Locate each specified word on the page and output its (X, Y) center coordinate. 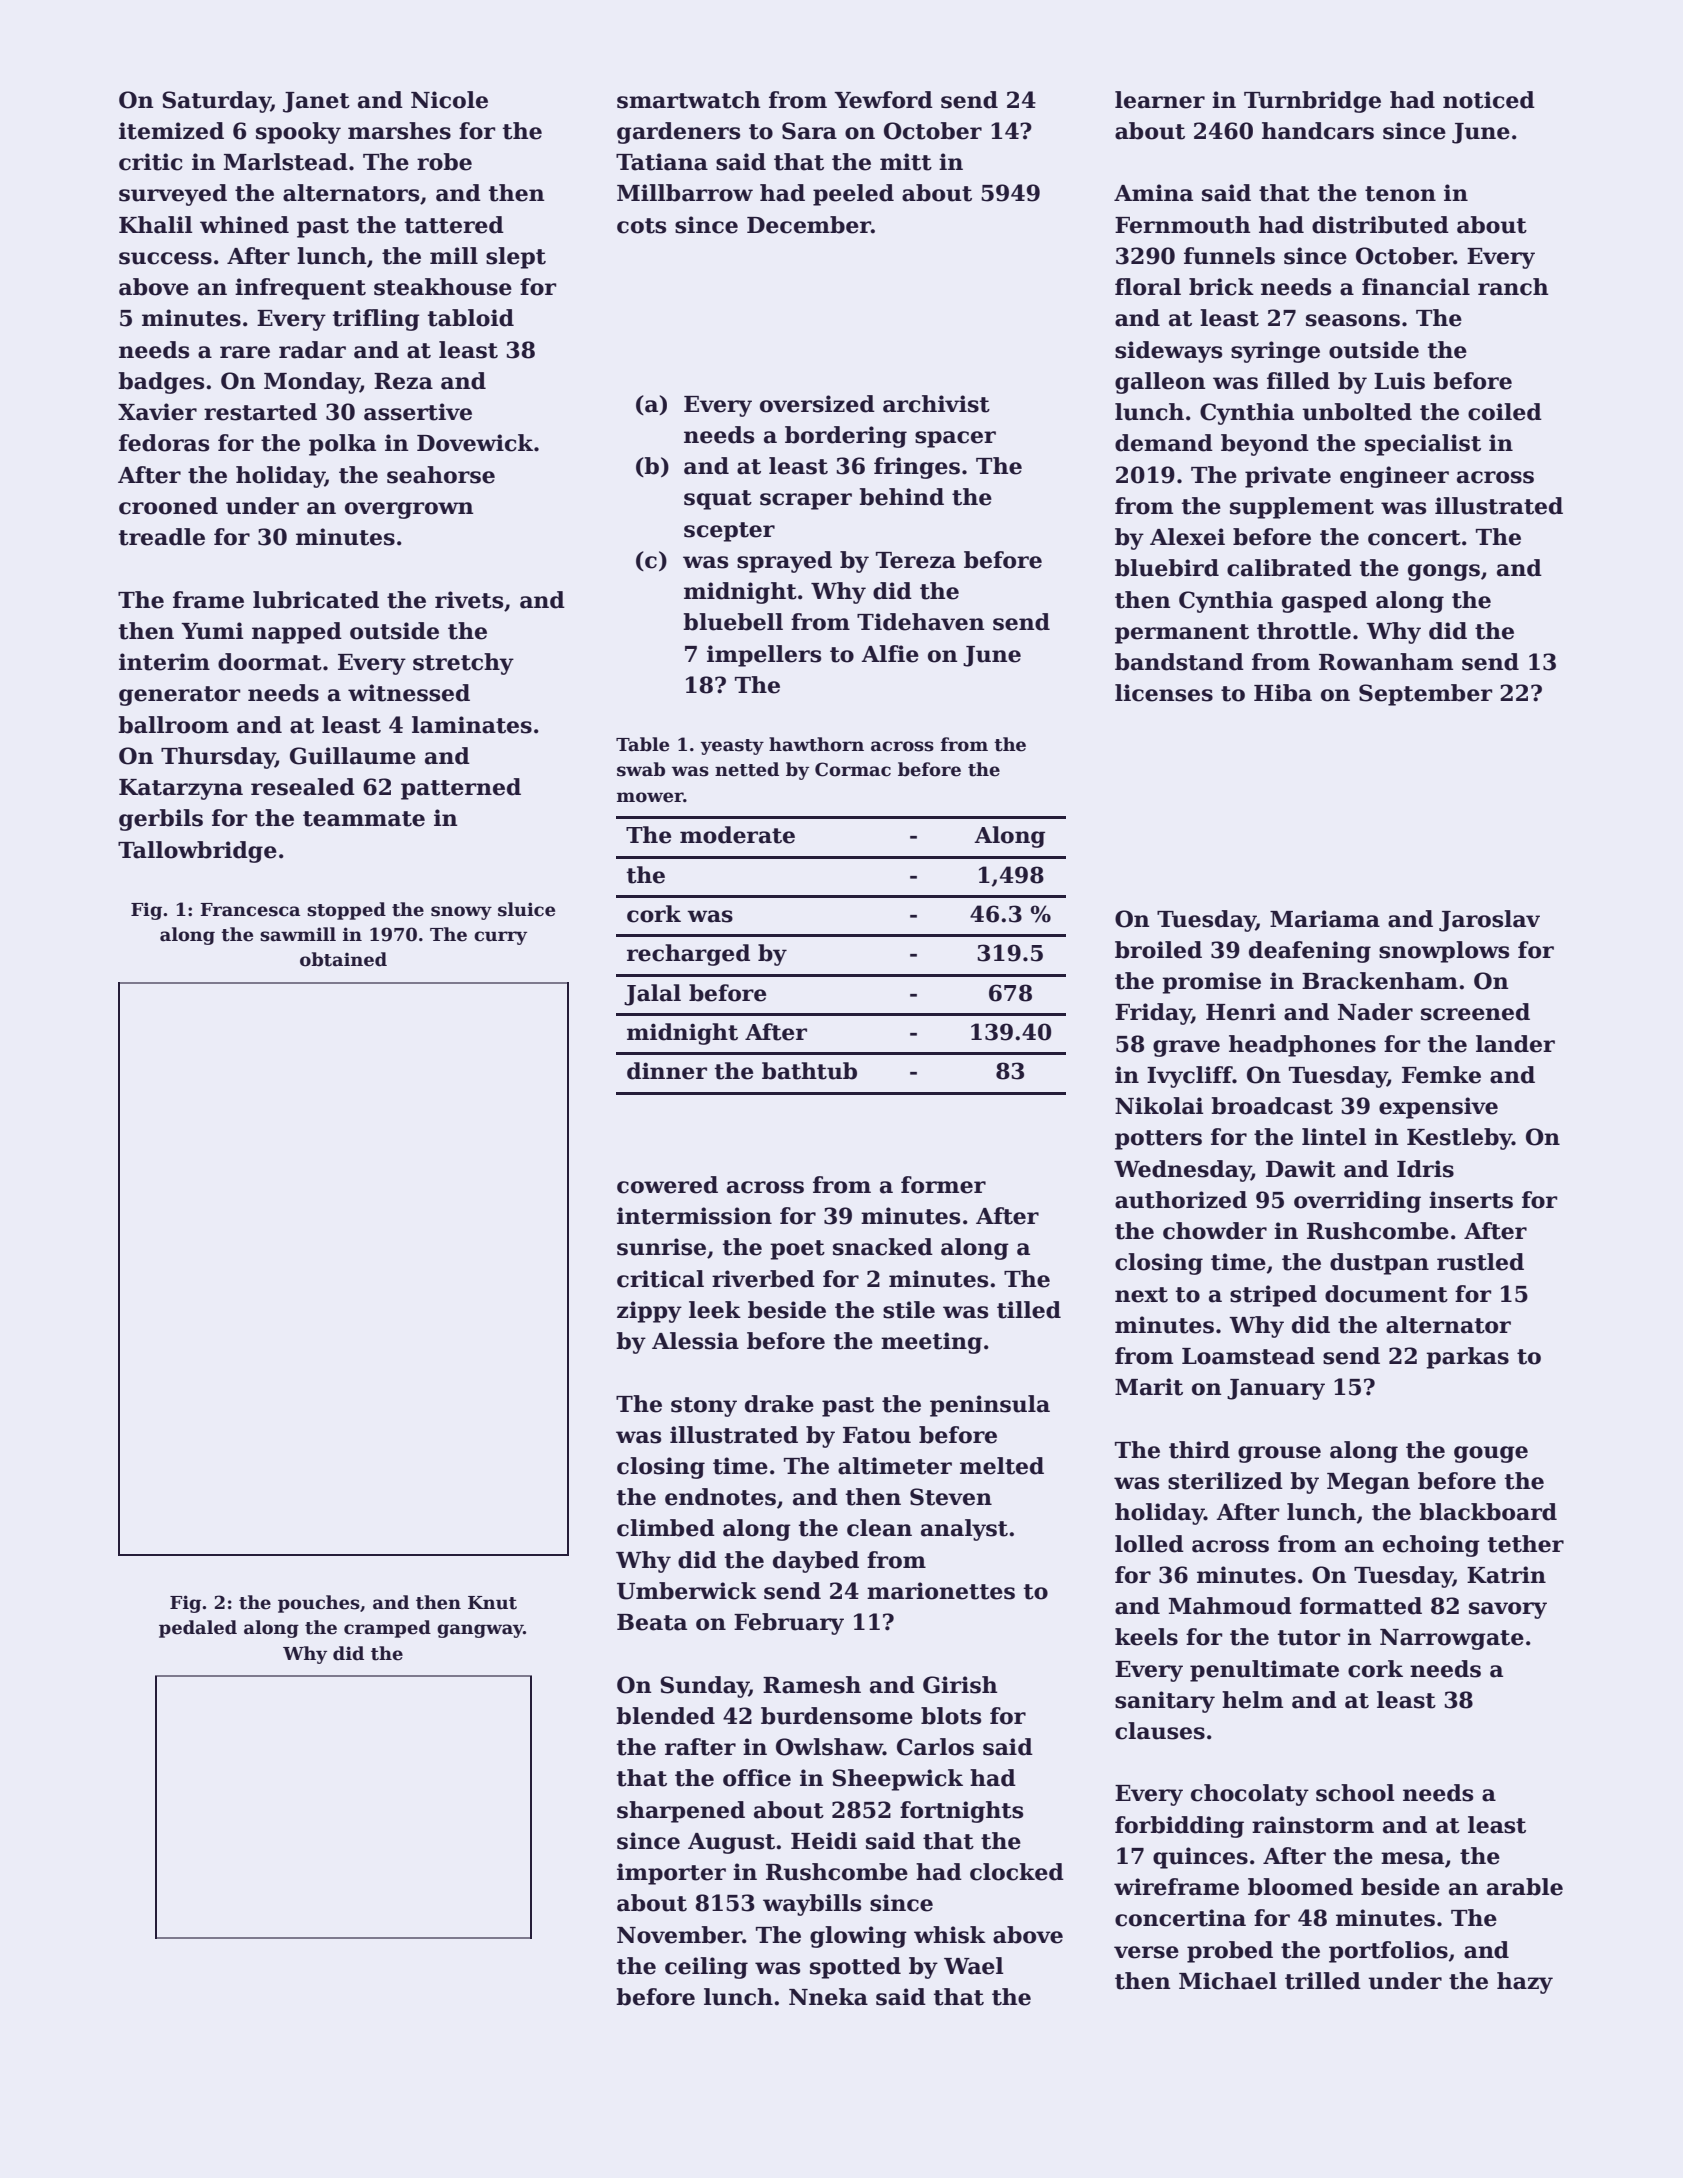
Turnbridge (1312, 102)
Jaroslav (1489, 921)
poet (797, 1250)
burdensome (837, 1716)
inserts (1471, 1200)
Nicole (449, 100)
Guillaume (353, 756)
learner (1160, 100)
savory (1508, 1610)
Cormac (853, 769)
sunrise (661, 1247)
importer (671, 1874)
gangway (480, 1631)
